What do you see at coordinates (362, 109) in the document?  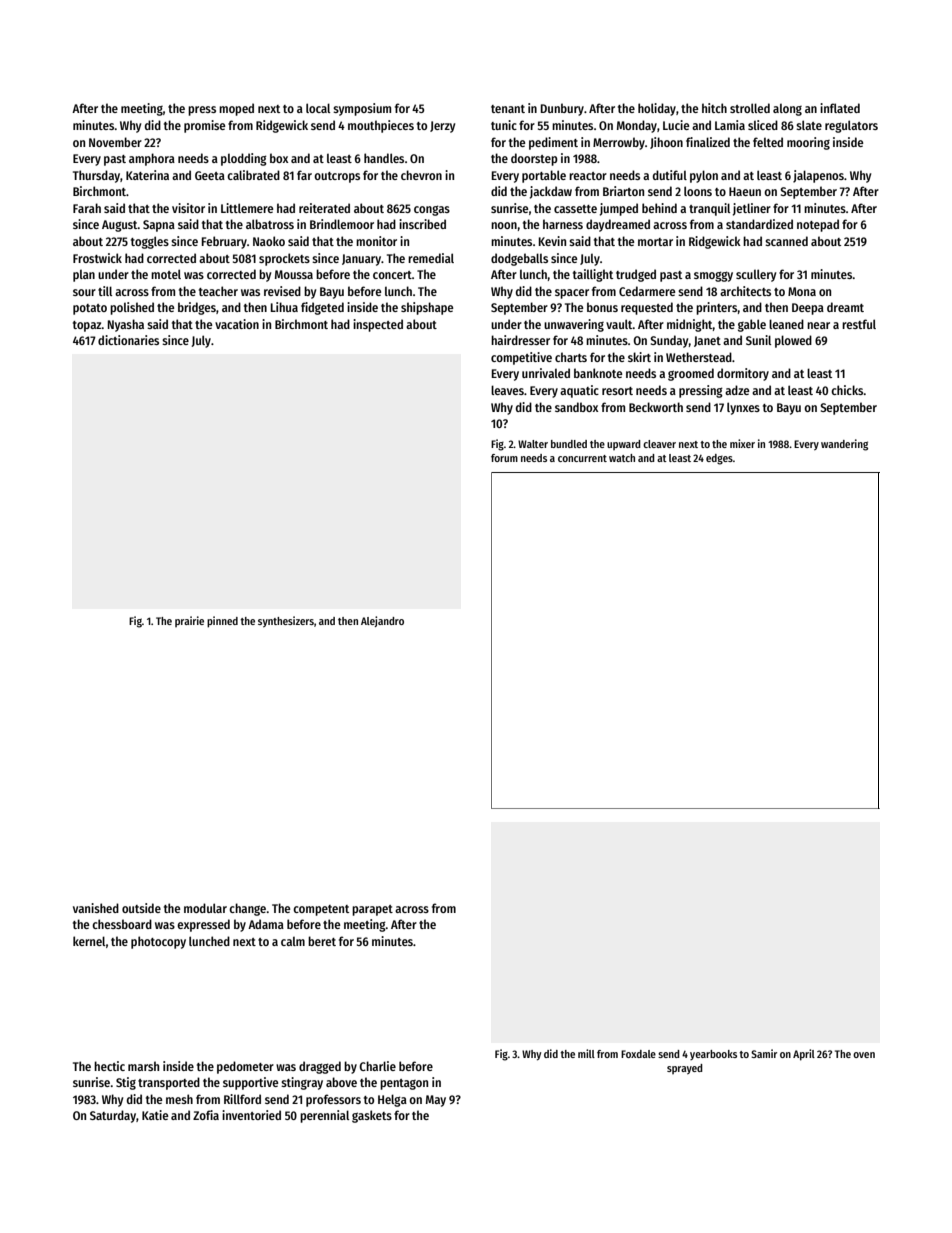 I see `symposium` at bounding box center [362, 109].
